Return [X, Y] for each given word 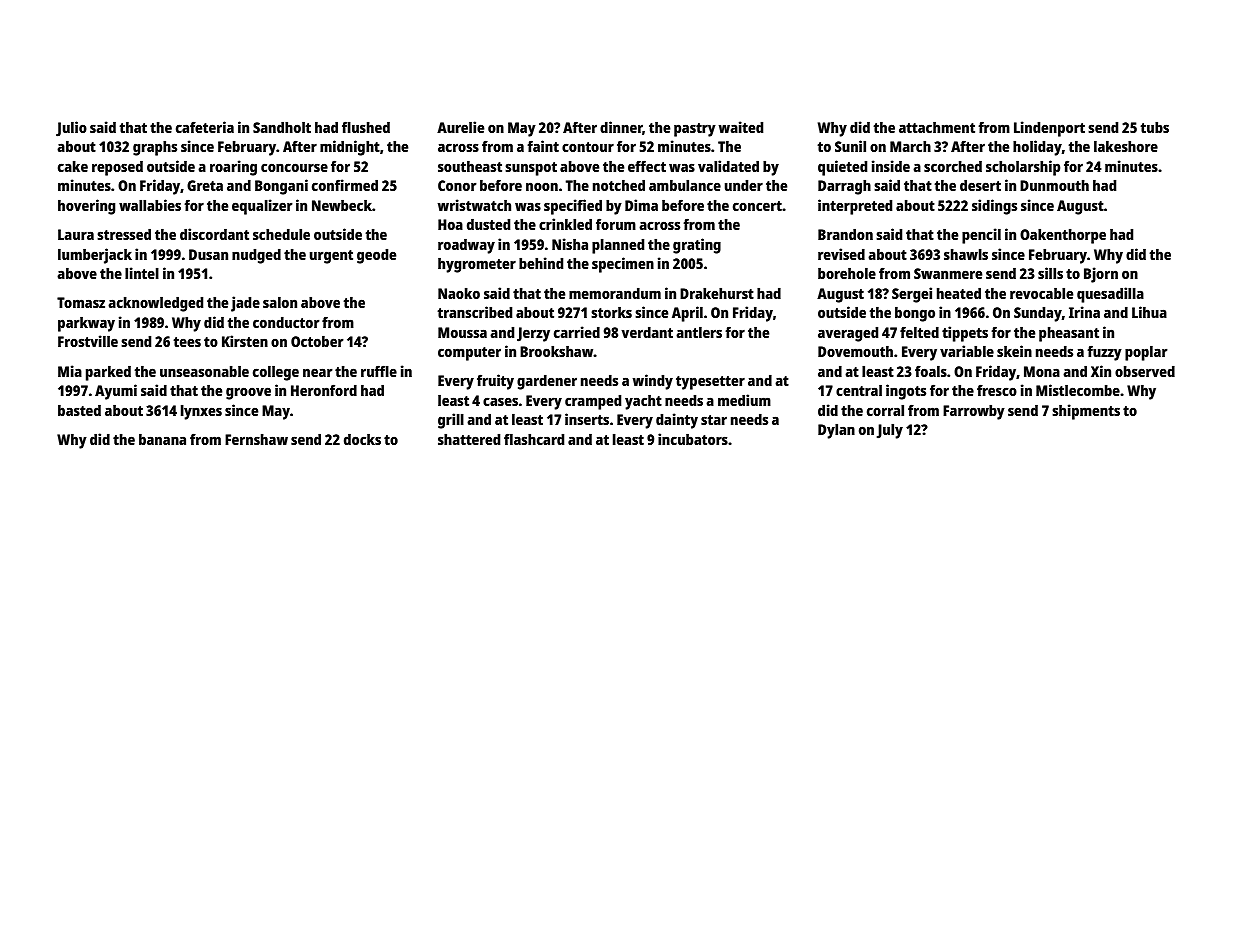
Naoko [459, 293]
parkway [86, 324]
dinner [621, 128]
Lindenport [1049, 129]
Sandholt [282, 127]
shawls [966, 254]
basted [79, 410]
